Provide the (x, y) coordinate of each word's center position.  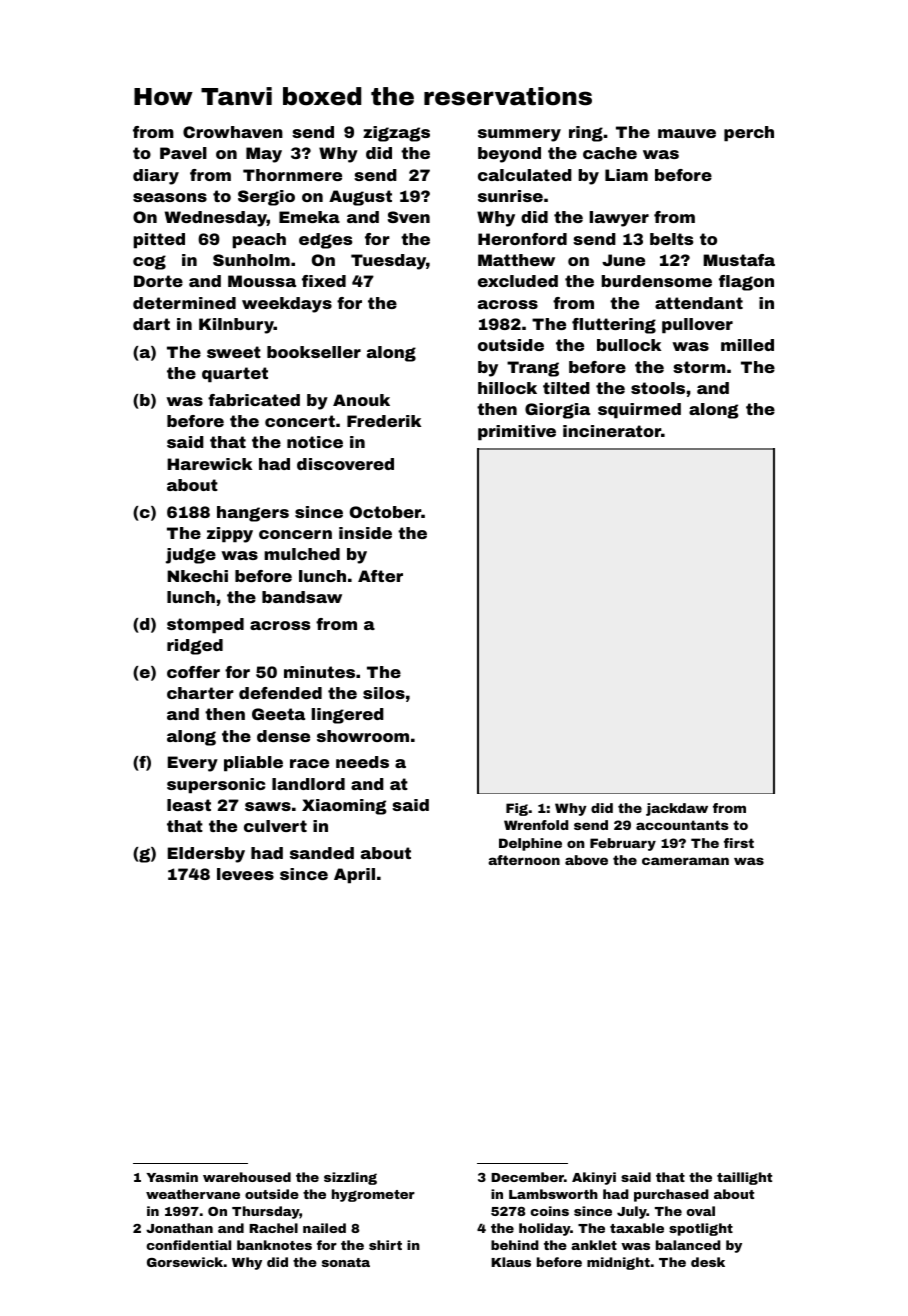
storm (699, 367)
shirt (385, 1245)
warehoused (247, 1177)
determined (184, 303)
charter (200, 693)
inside (365, 533)
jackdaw (677, 809)
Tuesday (388, 262)
